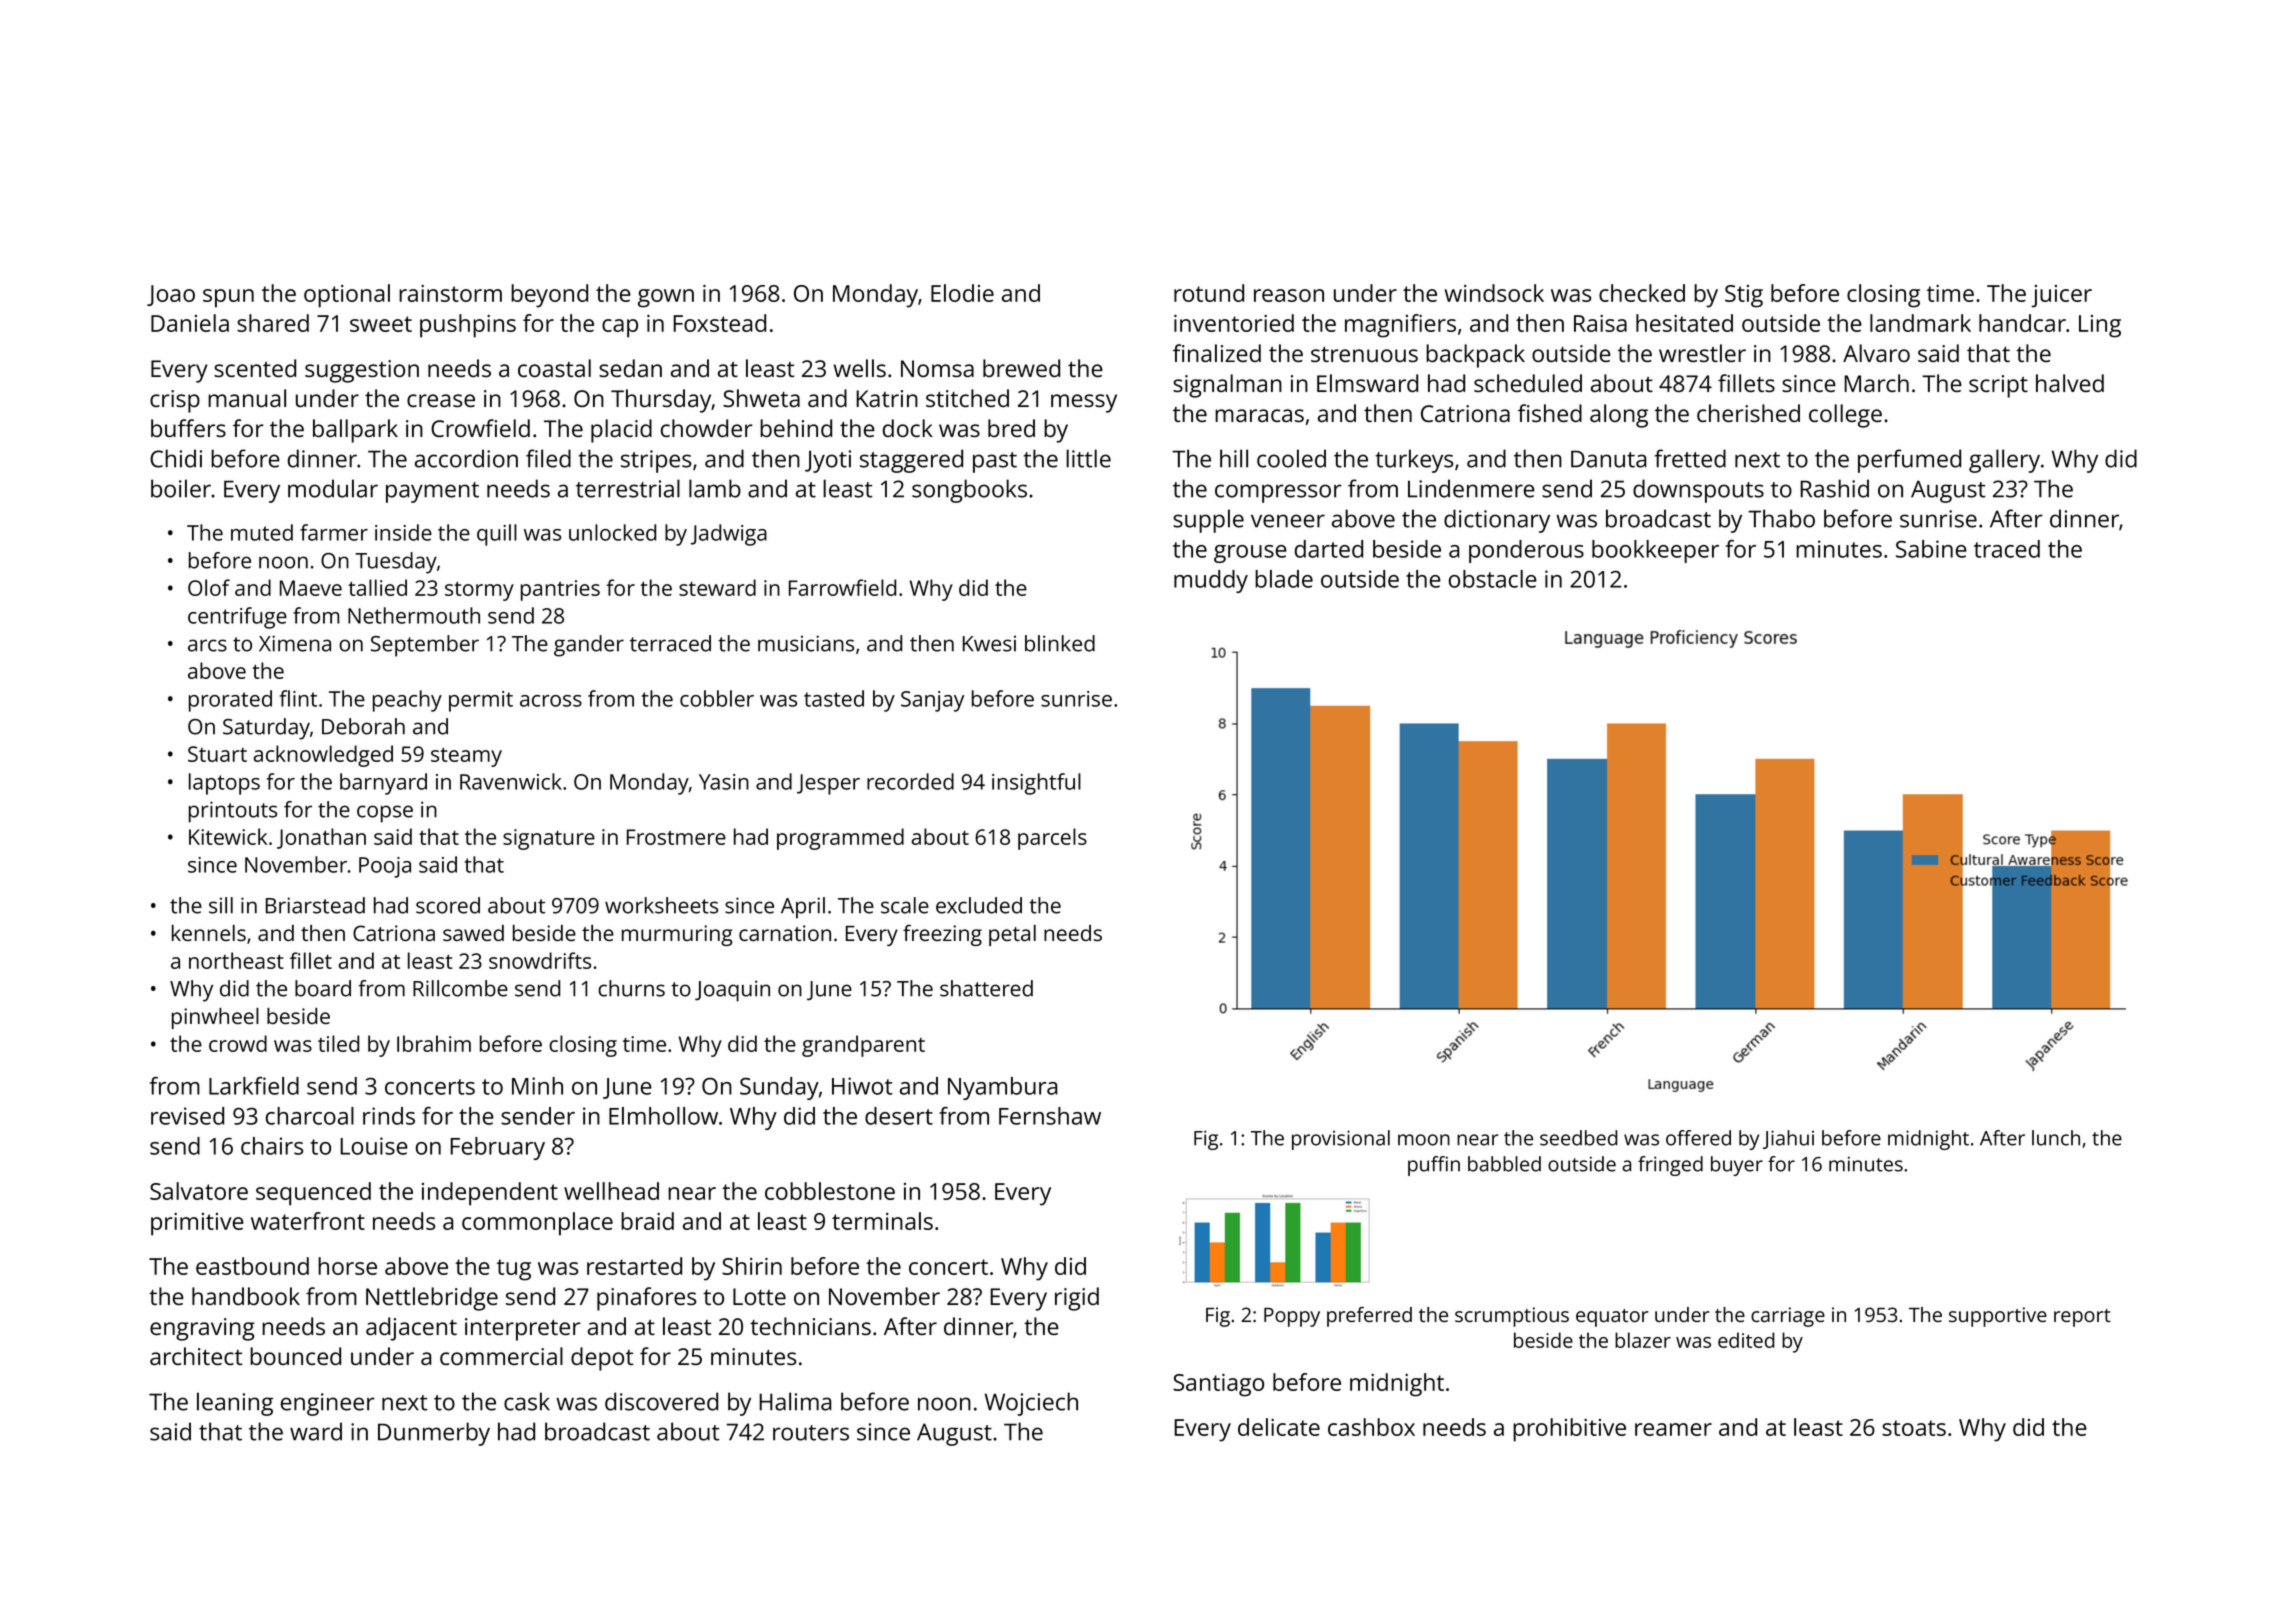 This screenshot has height=1620, width=2292. I want to click on cherished, so click(1748, 413).
